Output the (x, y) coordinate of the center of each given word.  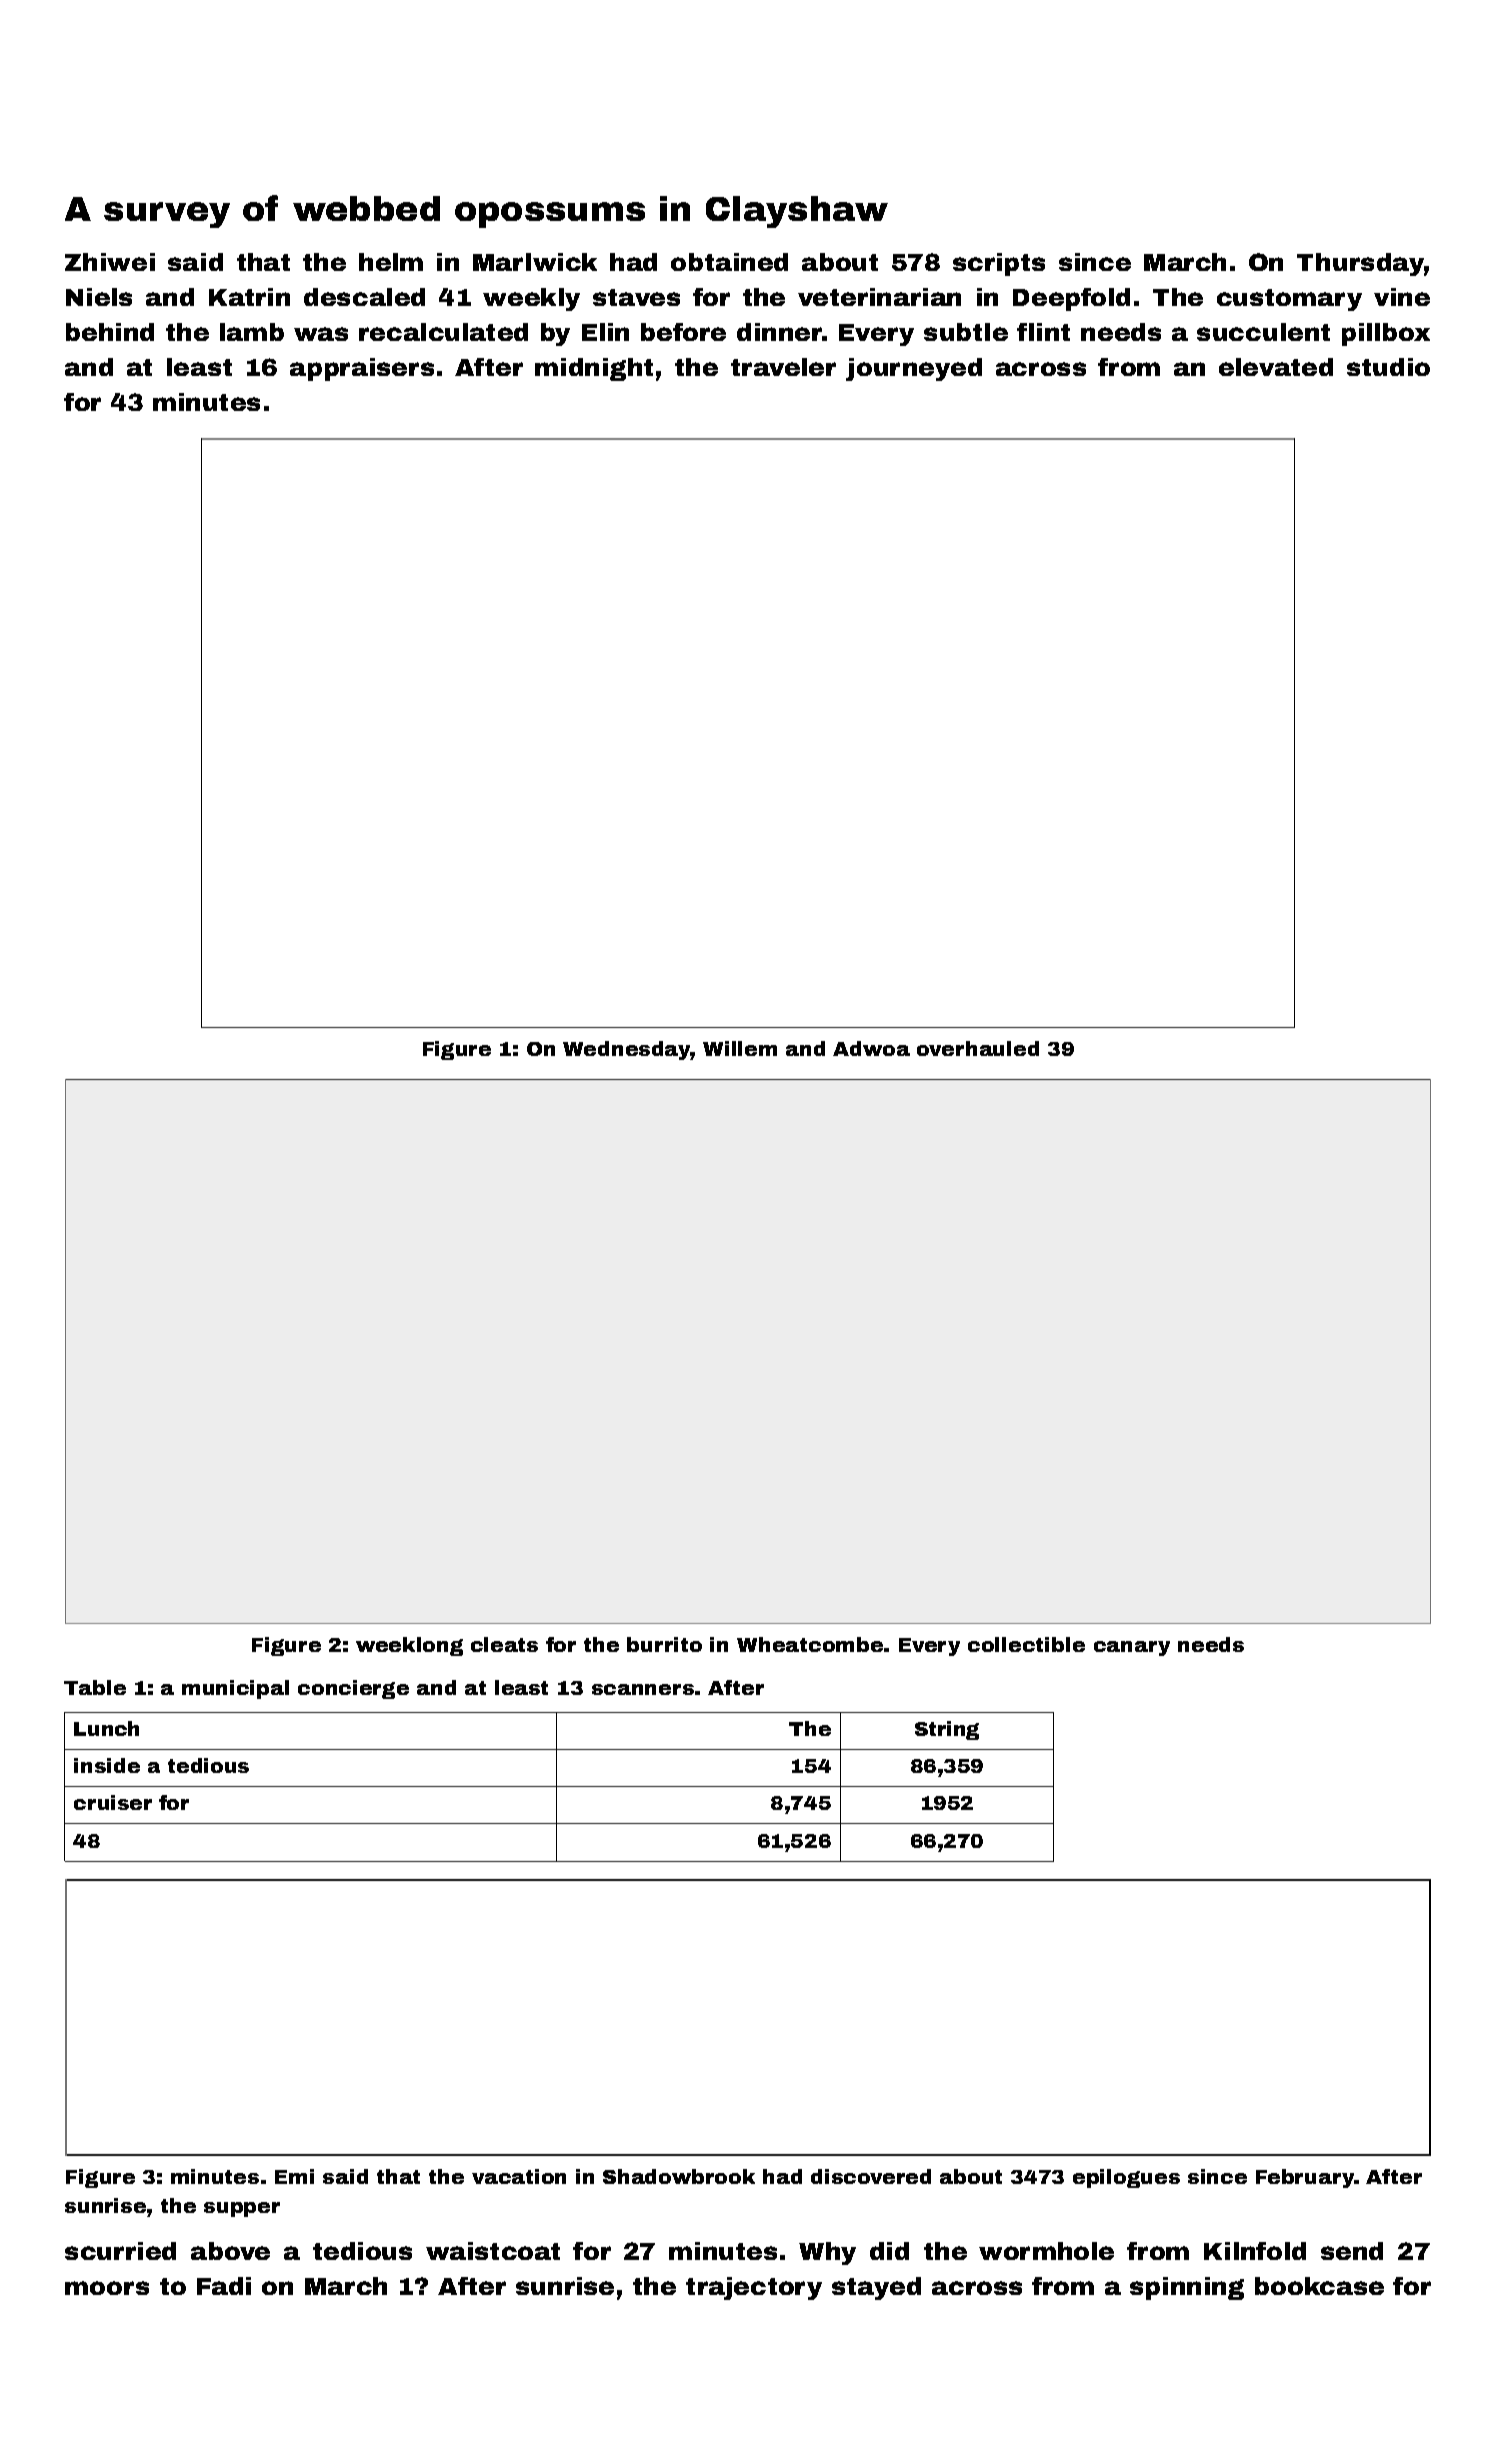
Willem (740, 1048)
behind (110, 332)
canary (1132, 1648)
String (947, 1730)
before (683, 332)
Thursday (1361, 264)
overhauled (978, 1048)
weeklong (409, 1646)
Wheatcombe (810, 1644)
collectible (1026, 1644)
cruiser (113, 1802)
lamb (252, 332)
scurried (120, 2251)
